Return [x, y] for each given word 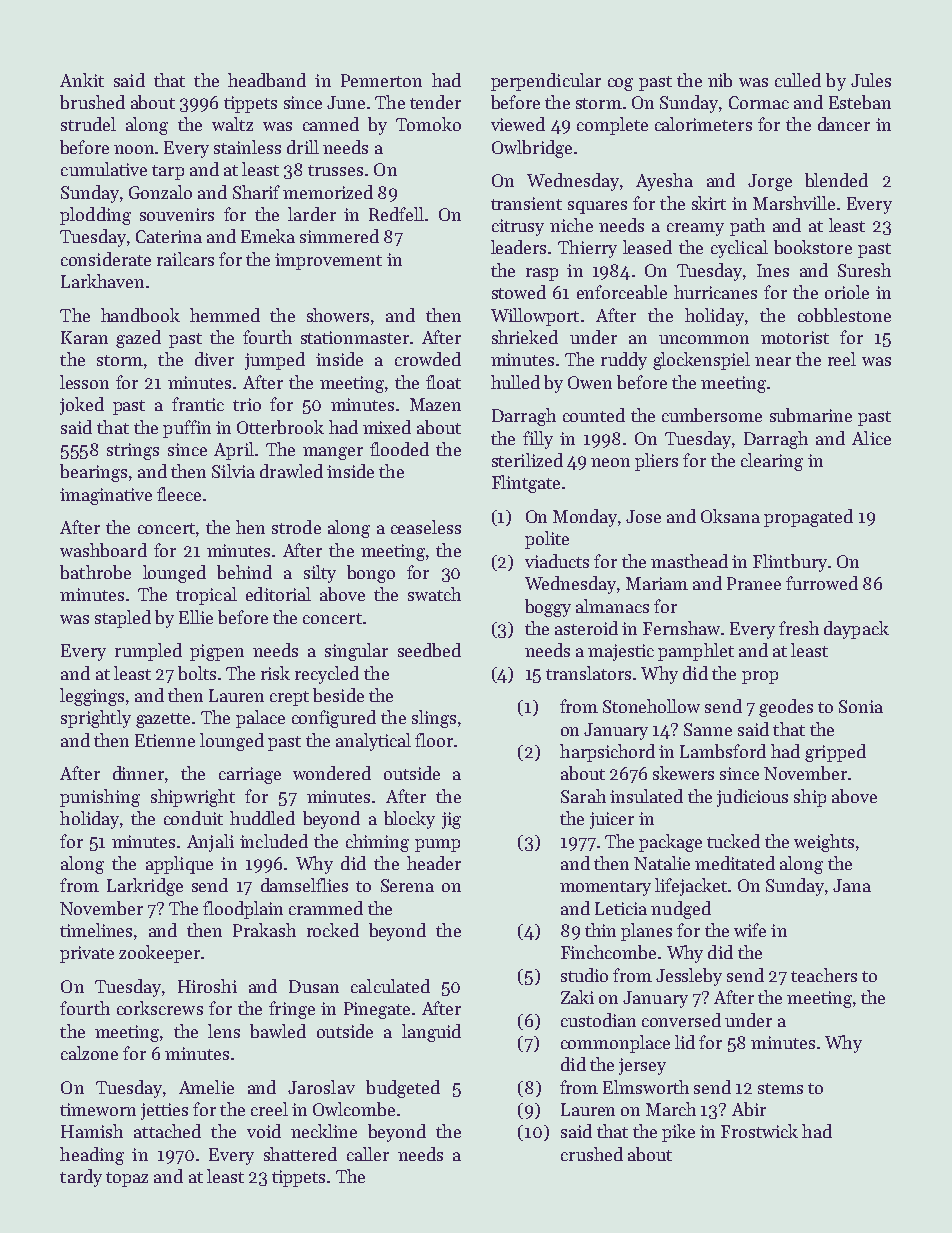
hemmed [225, 315]
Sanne [708, 729]
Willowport [535, 317]
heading [92, 1156]
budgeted [403, 1089]
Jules [871, 80]
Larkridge [145, 887]
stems [780, 1088]
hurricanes [715, 292]
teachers [824, 975]
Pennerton [381, 80]
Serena [407, 885]
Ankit [82, 80]
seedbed [429, 650]
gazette [163, 720]
